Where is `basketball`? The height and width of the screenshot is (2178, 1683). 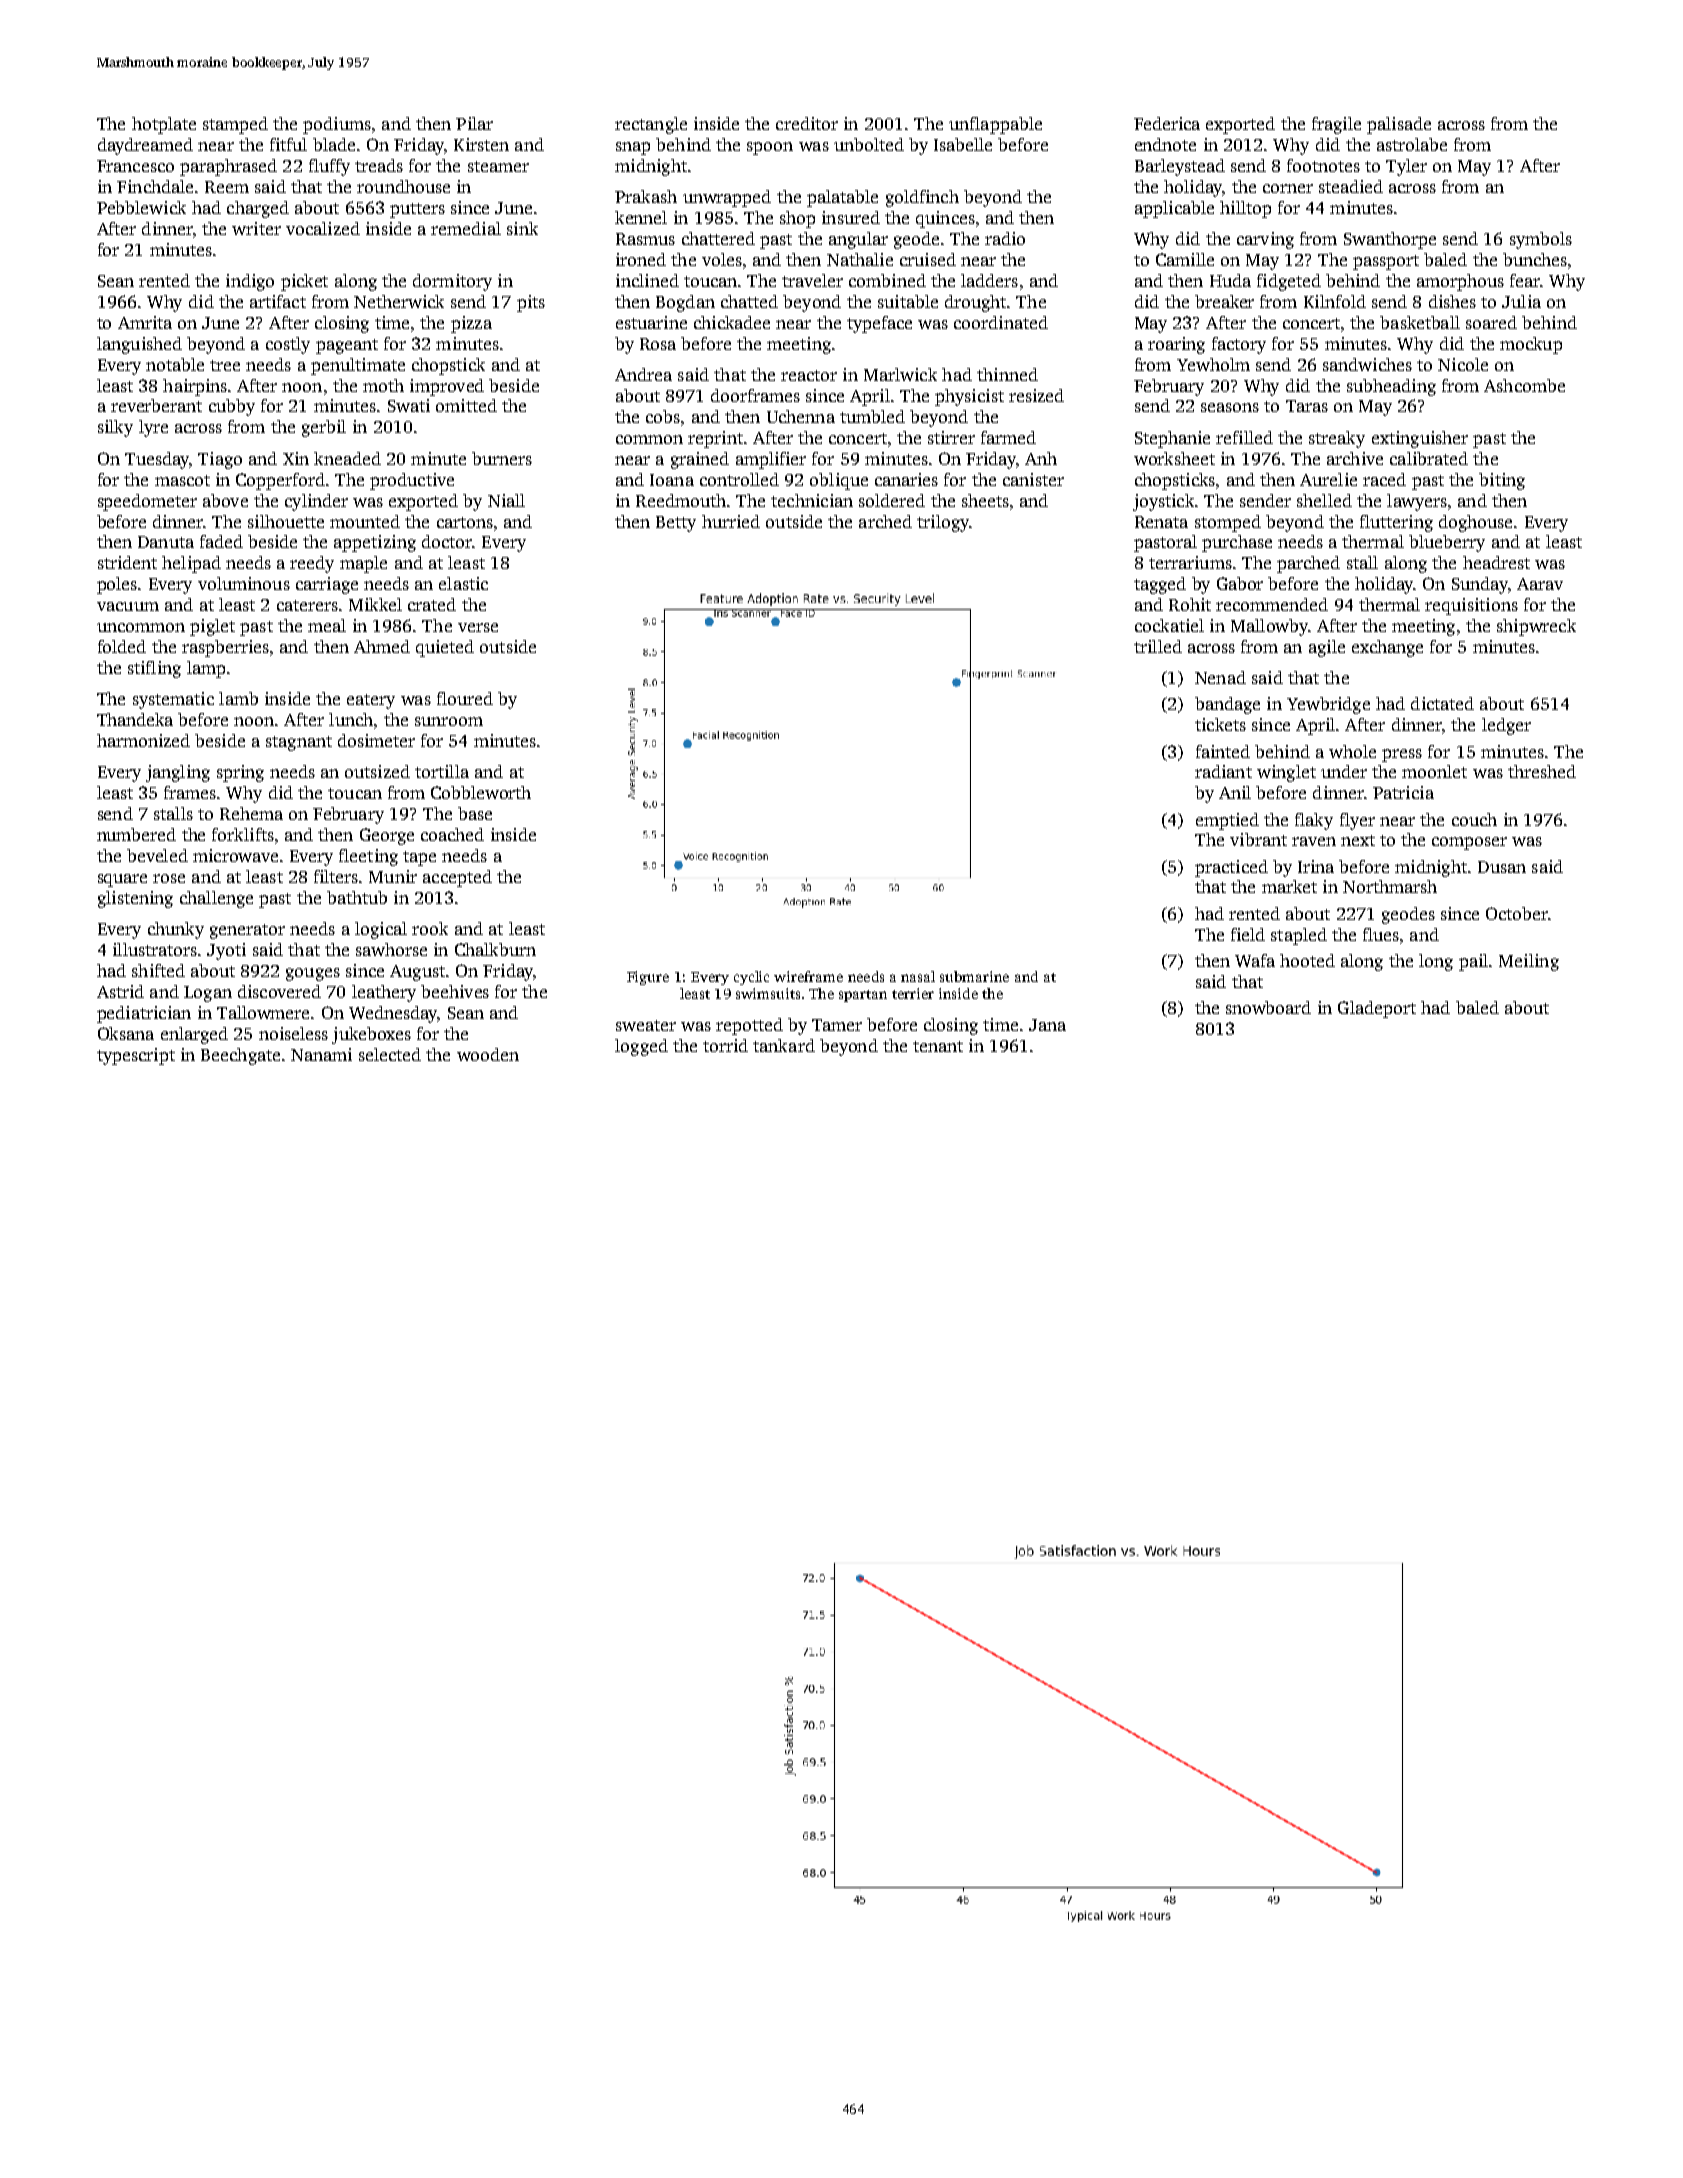
basketball is located at coordinates (1420, 322).
